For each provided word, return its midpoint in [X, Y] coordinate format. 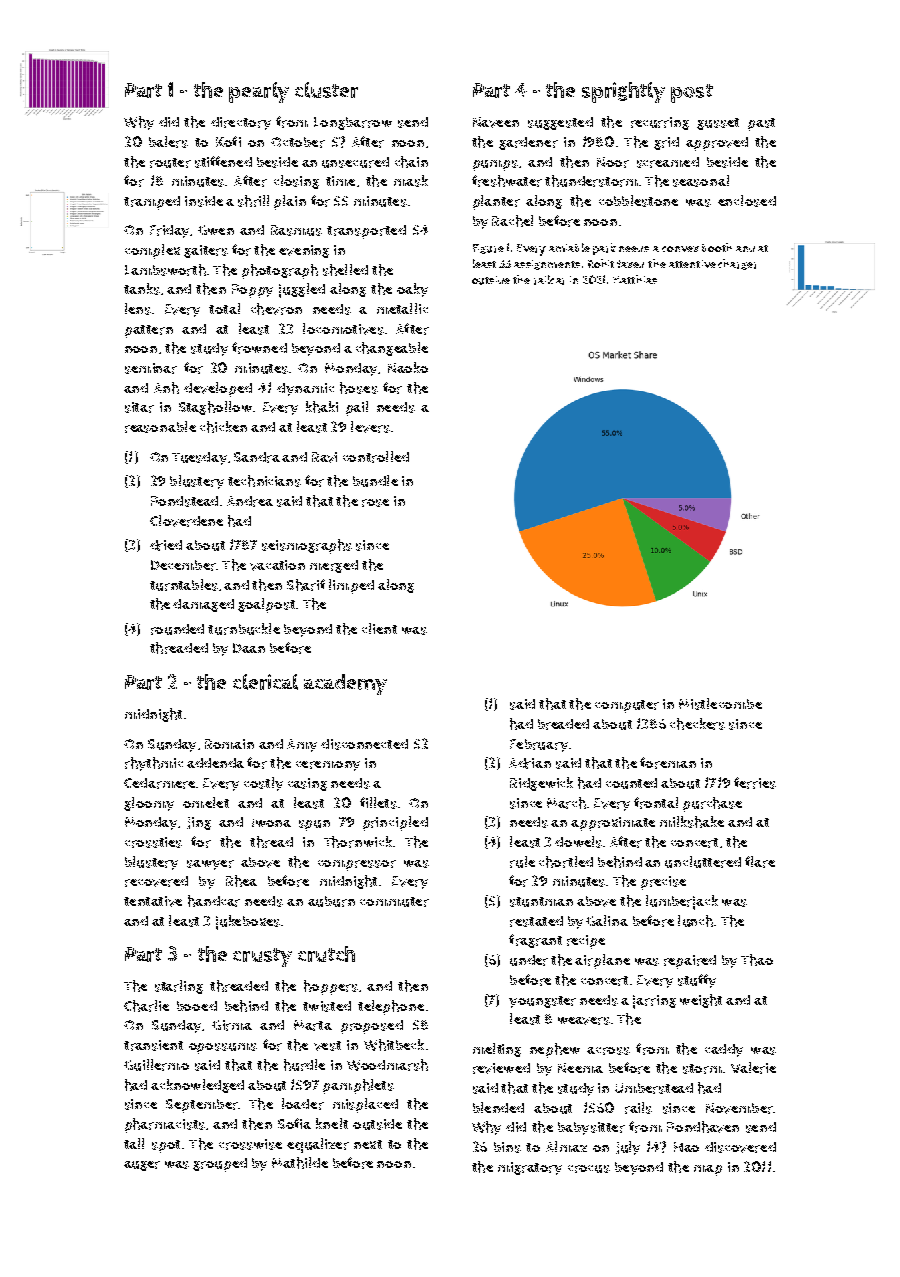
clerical [265, 682]
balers [168, 142]
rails [638, 1108]
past [761, 124]
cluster [326, 90]
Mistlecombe [720, 704]
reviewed [501, 1068]
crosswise [250, 1144]
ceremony [328, 766]
